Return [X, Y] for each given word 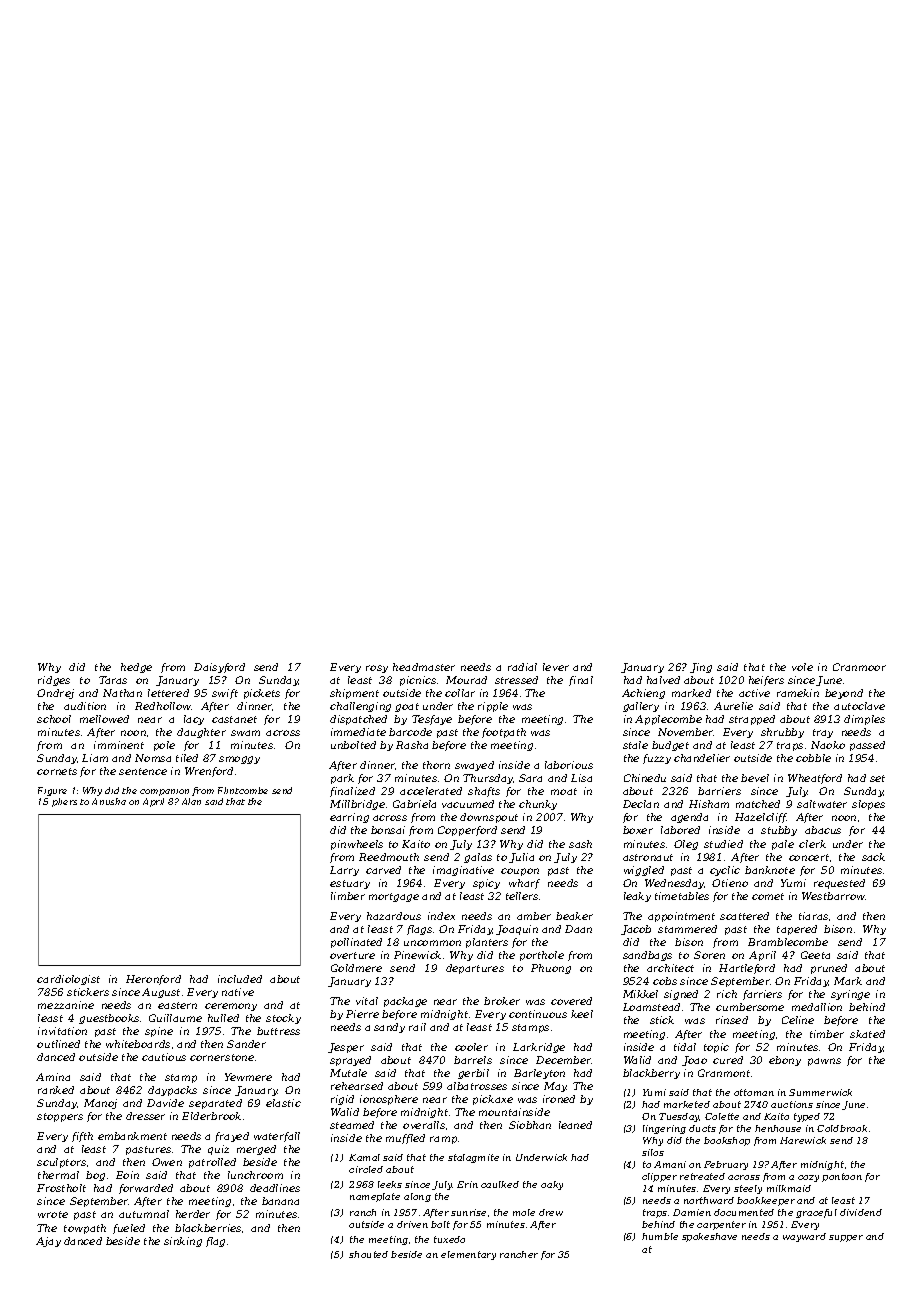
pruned [829, 969]
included [240, 979]
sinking [183, 1242]
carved [383, 870]
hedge [136, 668]
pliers [64, 802]
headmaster [424, 667]
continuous [538, 1014]
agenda [689, 818]
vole [802, 667]
